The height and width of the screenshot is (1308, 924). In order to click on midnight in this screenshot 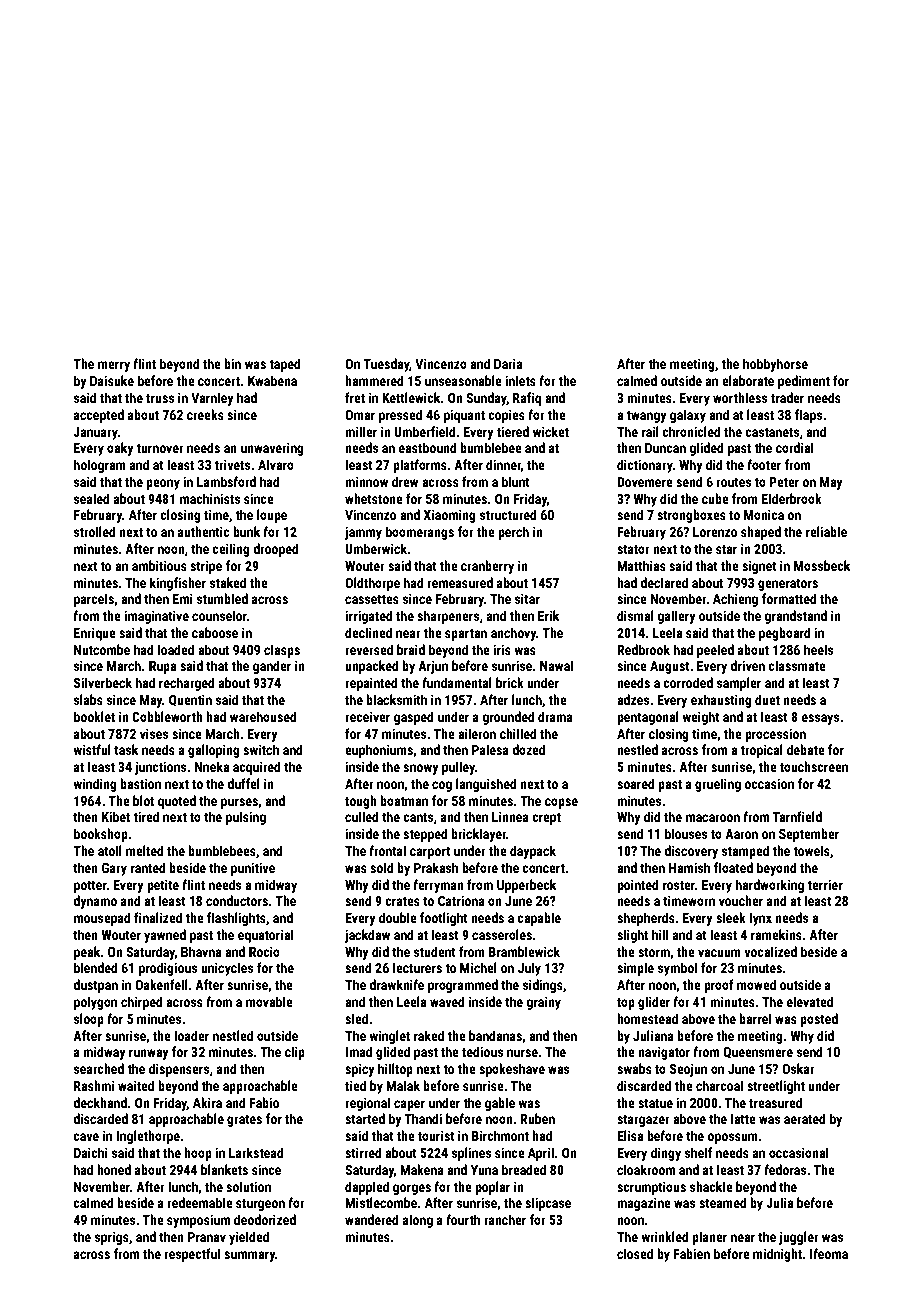, I will do `click(778, 1255)`.
